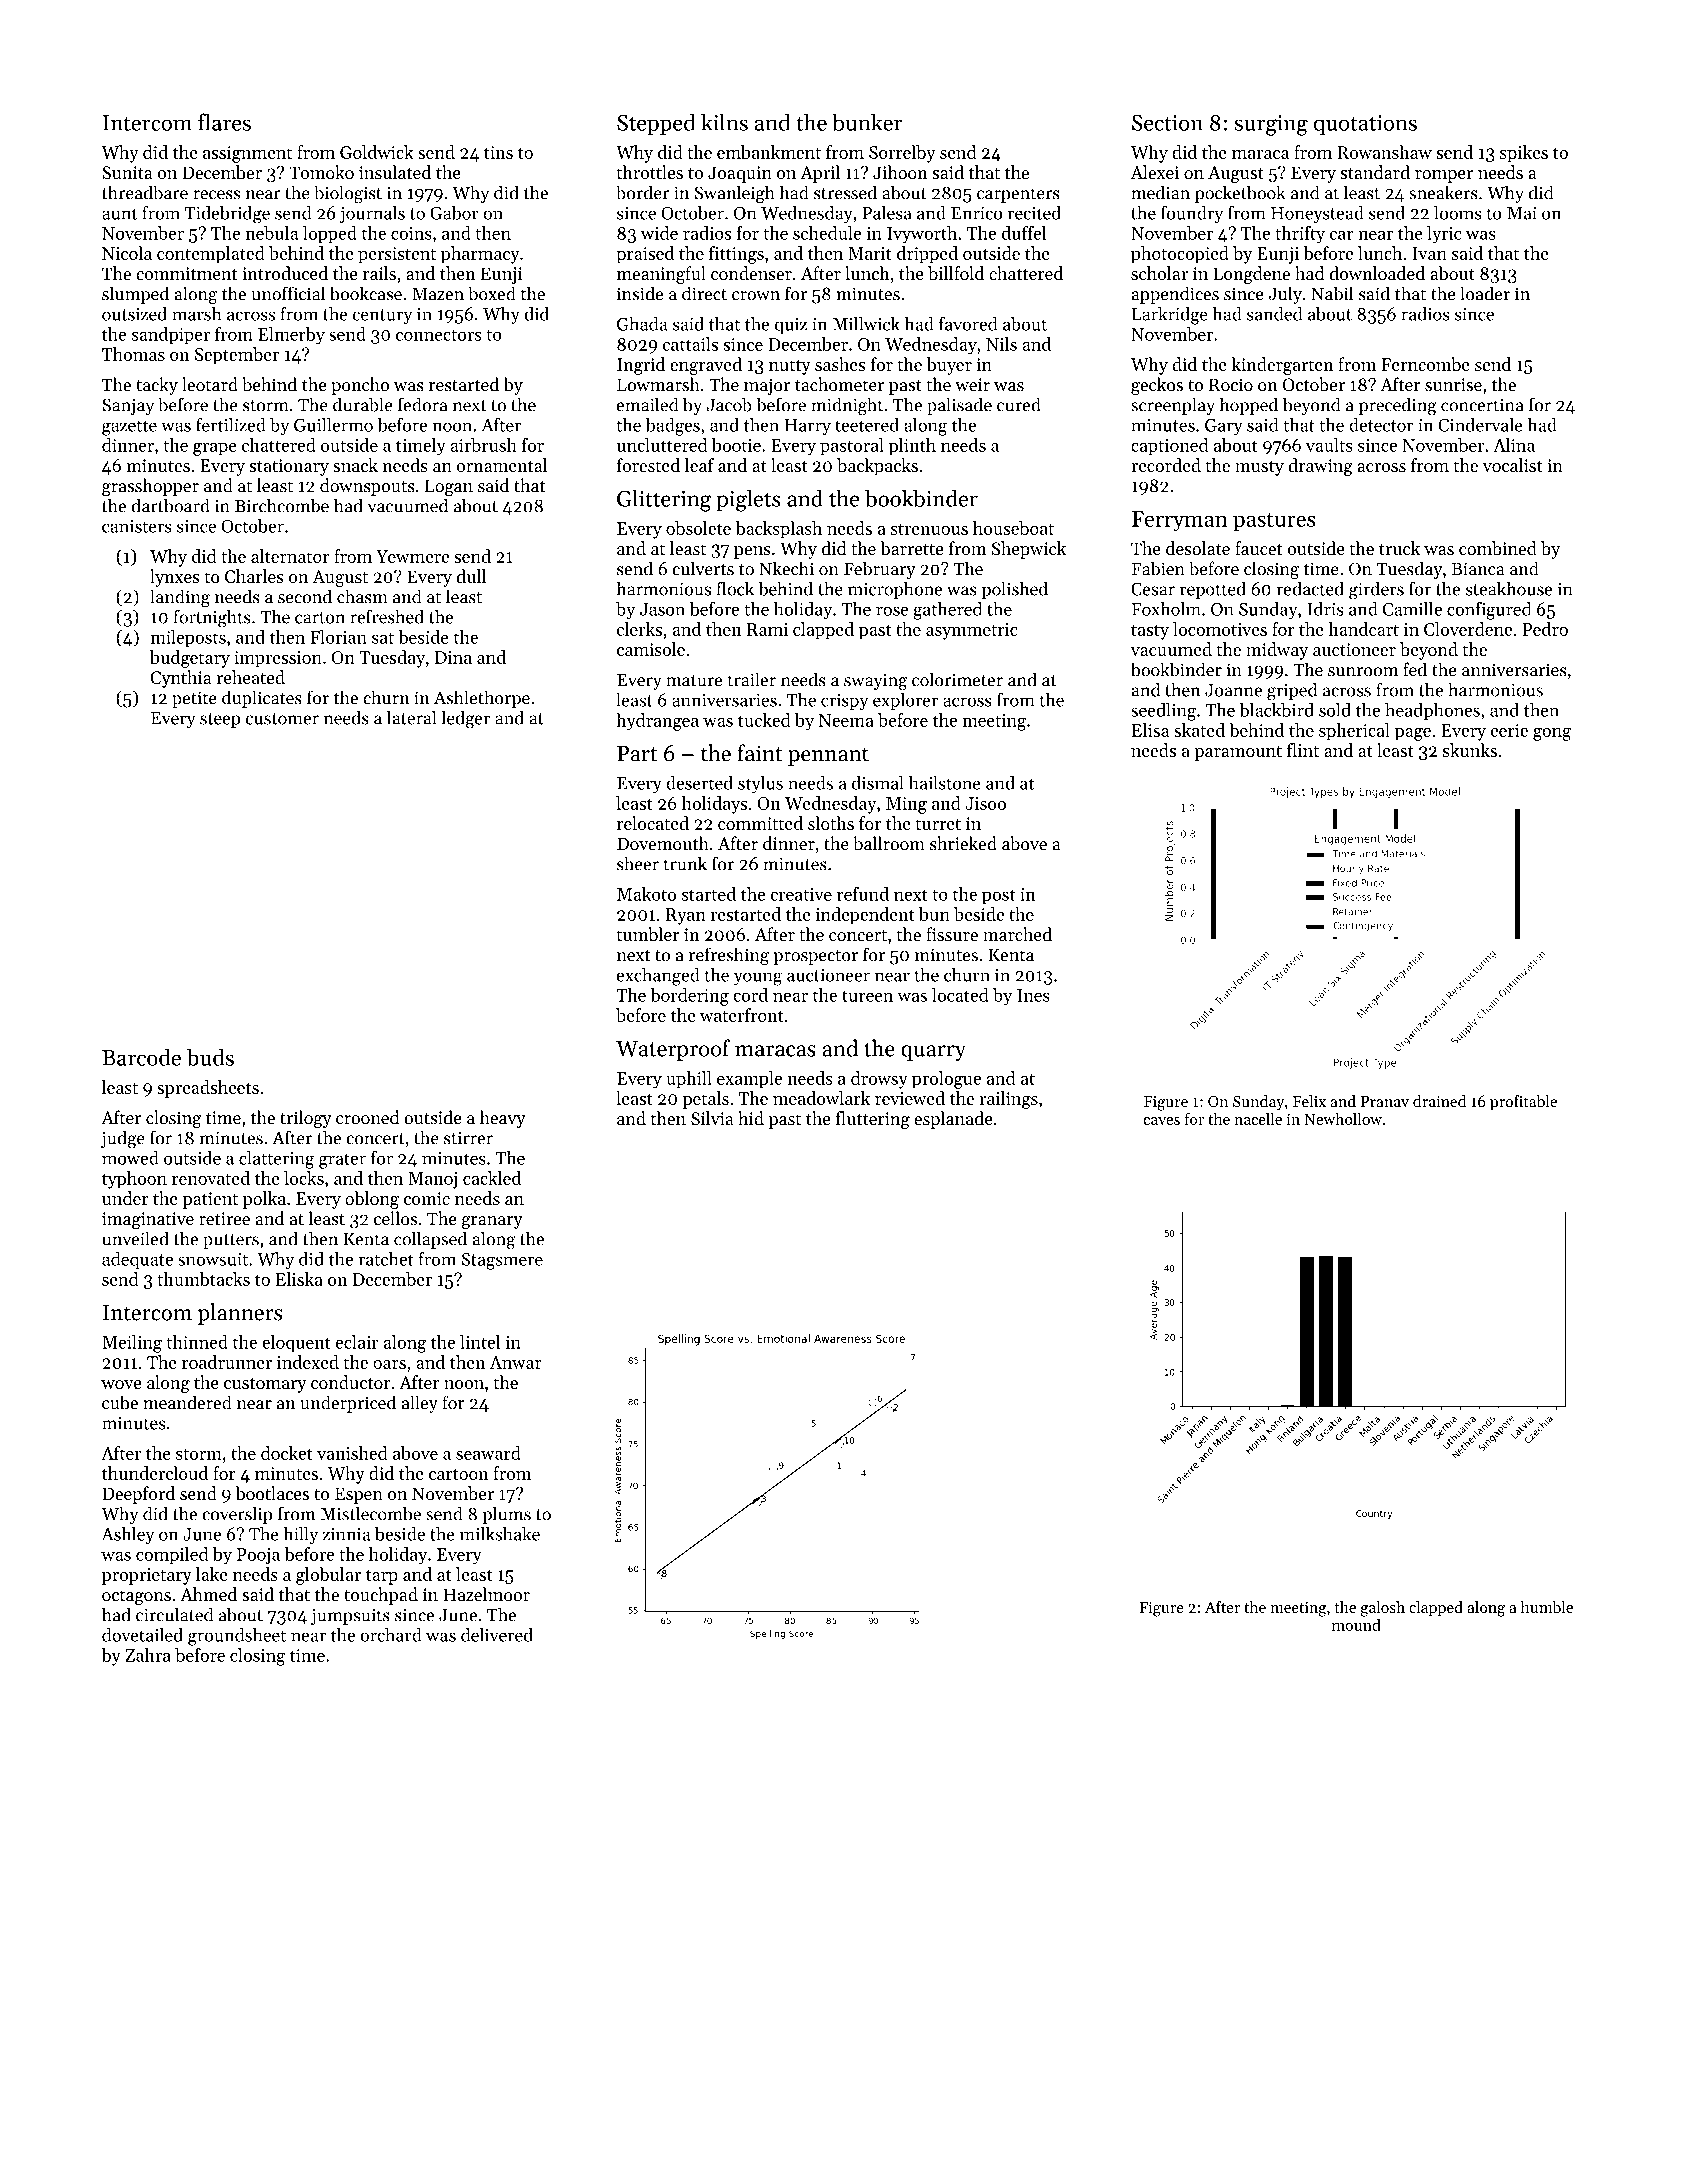  I want to click on houseboat, so click(1013, 528).
